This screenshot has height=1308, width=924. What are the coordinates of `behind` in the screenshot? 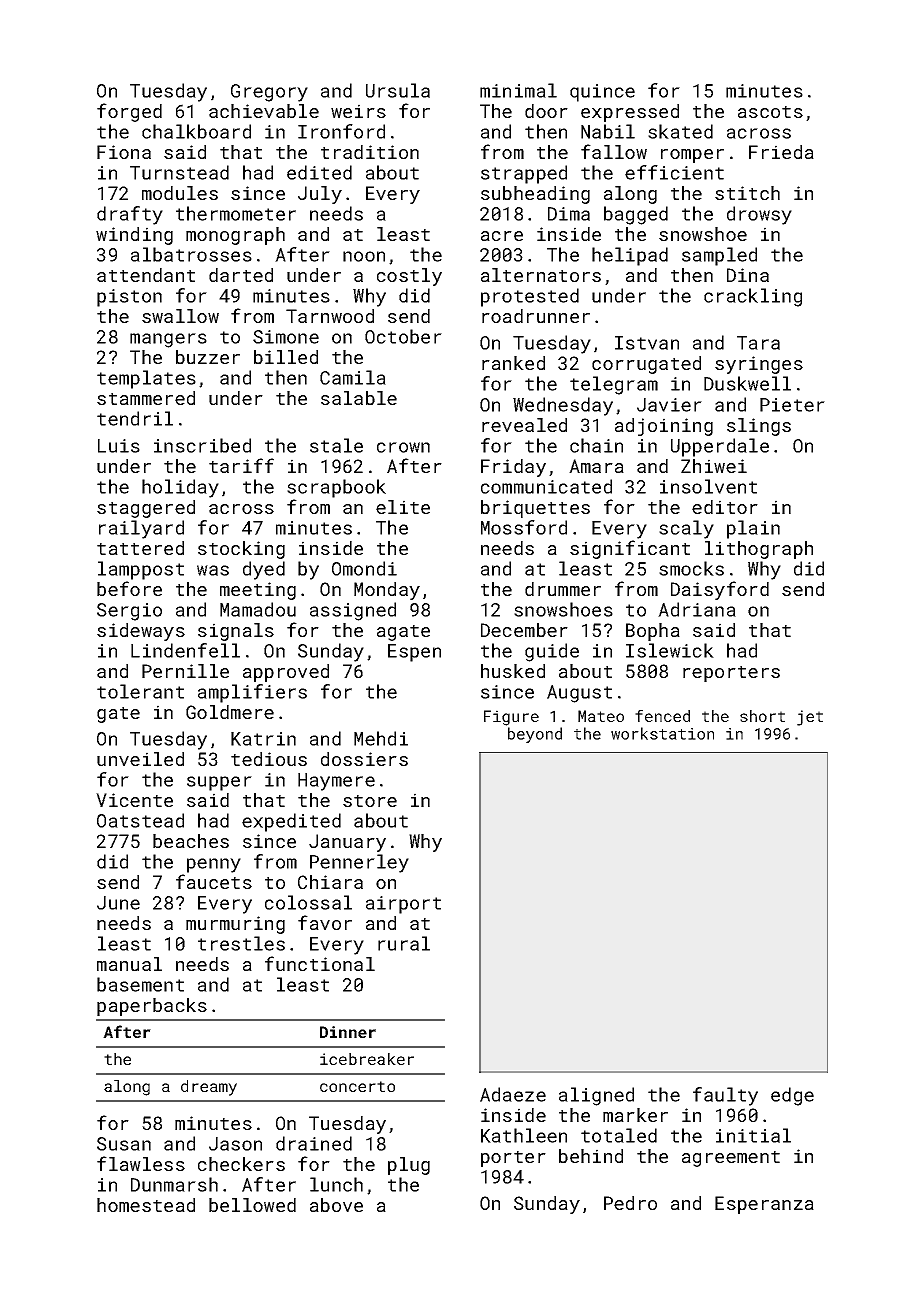 It's located at (591, 1156).
